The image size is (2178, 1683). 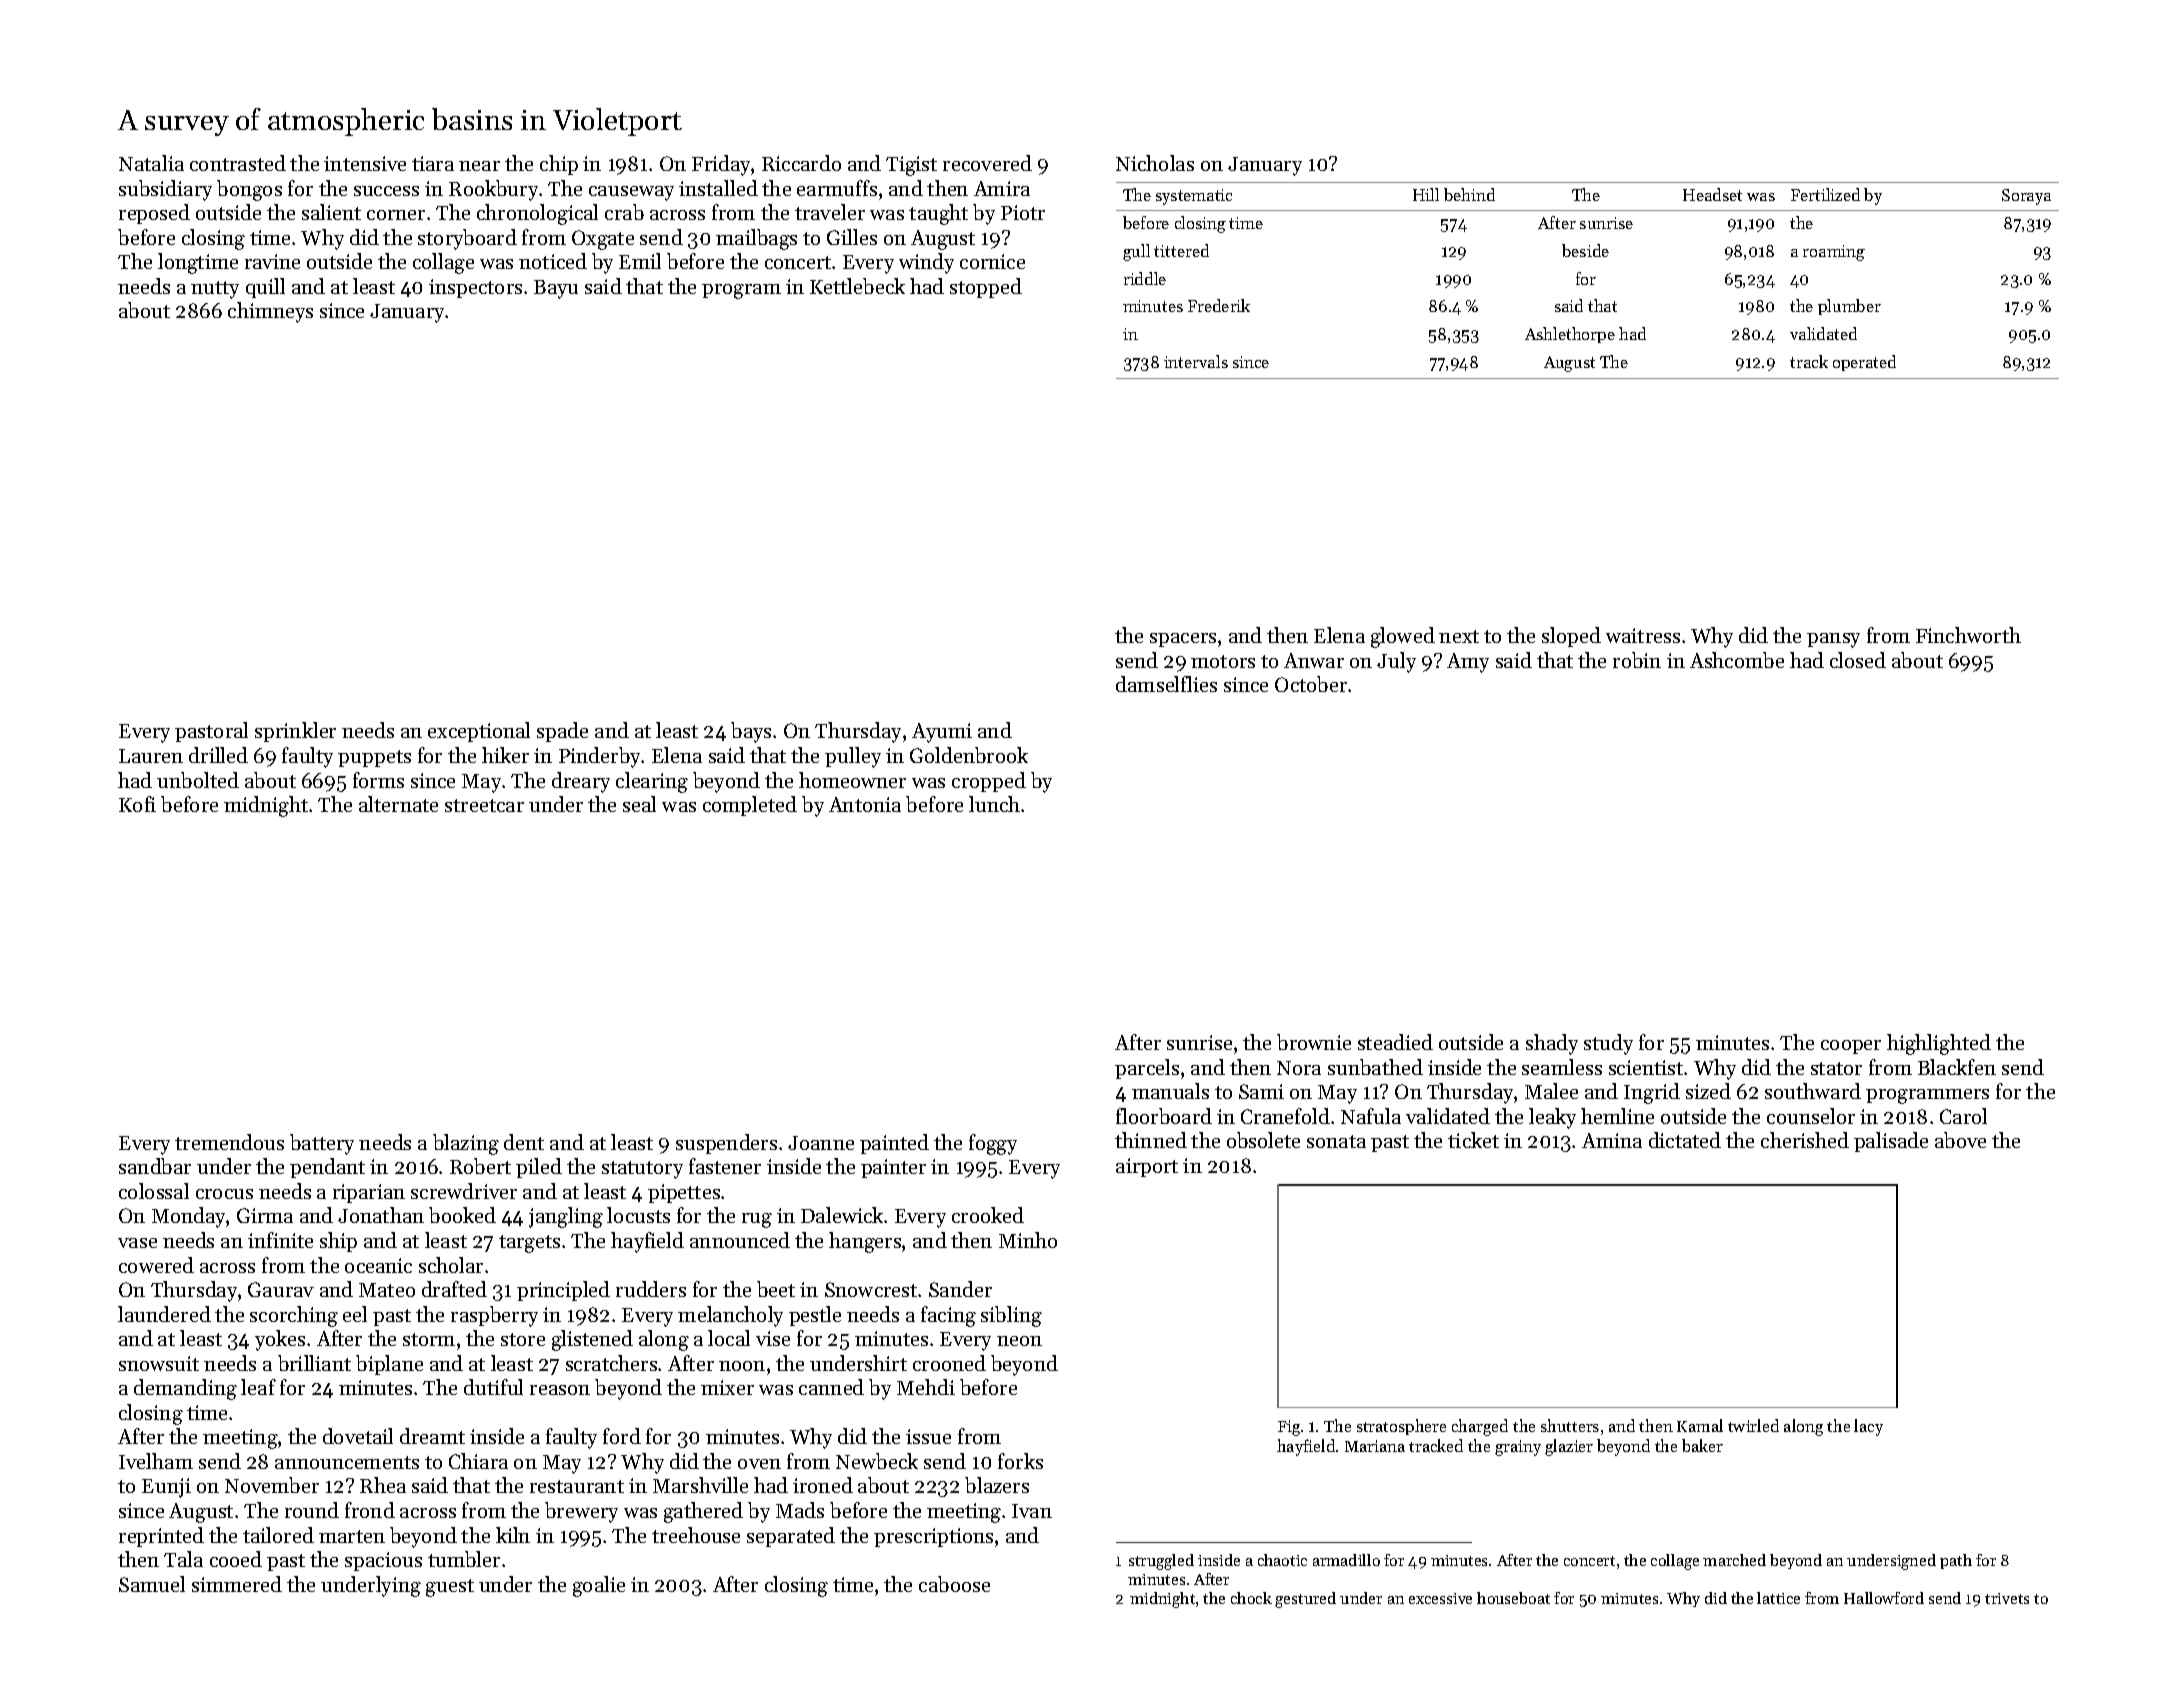 What do you see at coordinates (954, 1584) in the screenshot?
I see `caboose` at bounding box center [954, 1584].
